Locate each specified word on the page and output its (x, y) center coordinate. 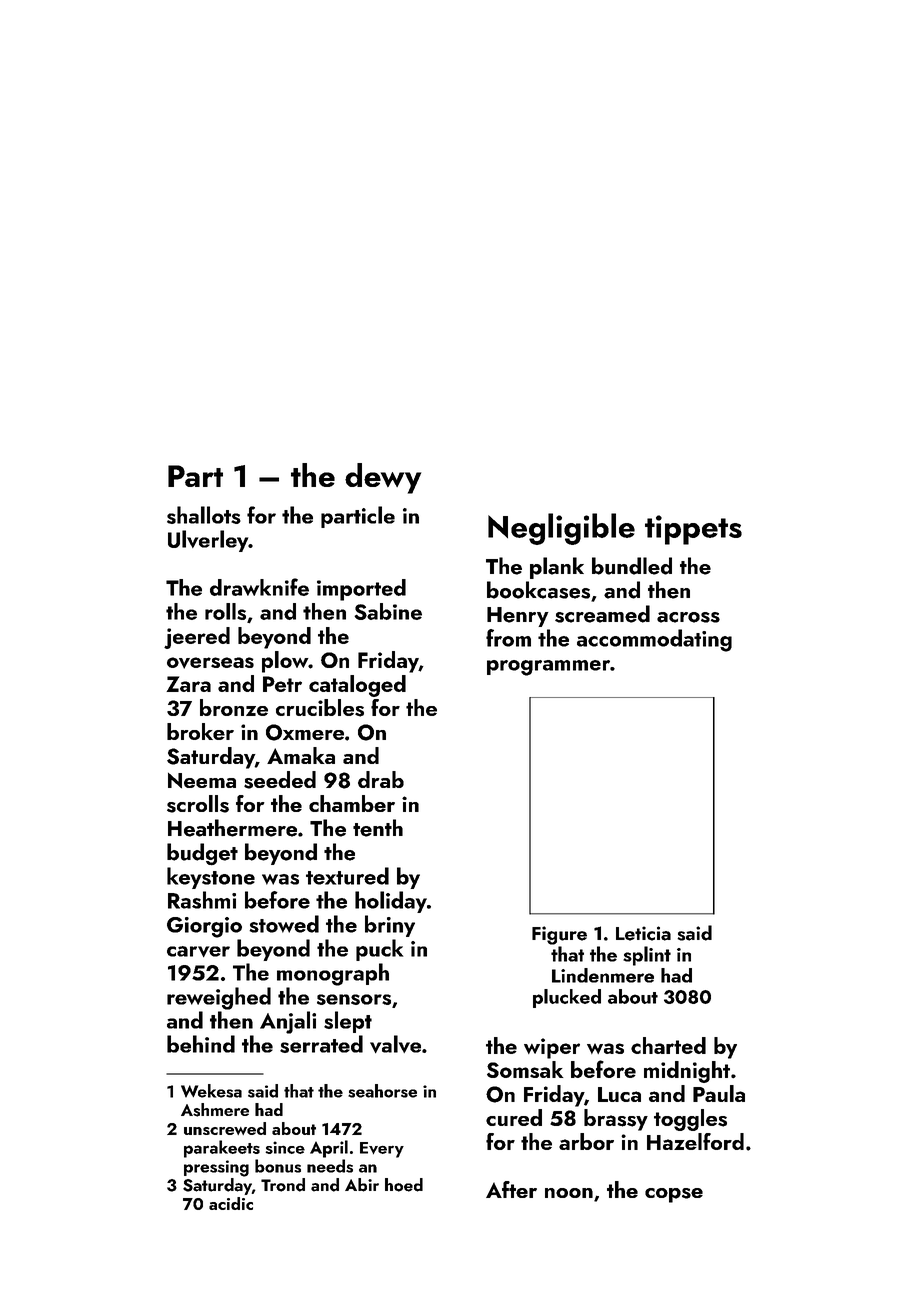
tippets (693, 530)
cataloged (357, 686)
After (511, 1189)
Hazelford (695, 1141)
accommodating (654, 640)
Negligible (561, 529)
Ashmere (215, 1110)
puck (379, 950)
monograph (333, 974)
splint (647, 956)
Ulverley (208, 541)
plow (285, 662)
